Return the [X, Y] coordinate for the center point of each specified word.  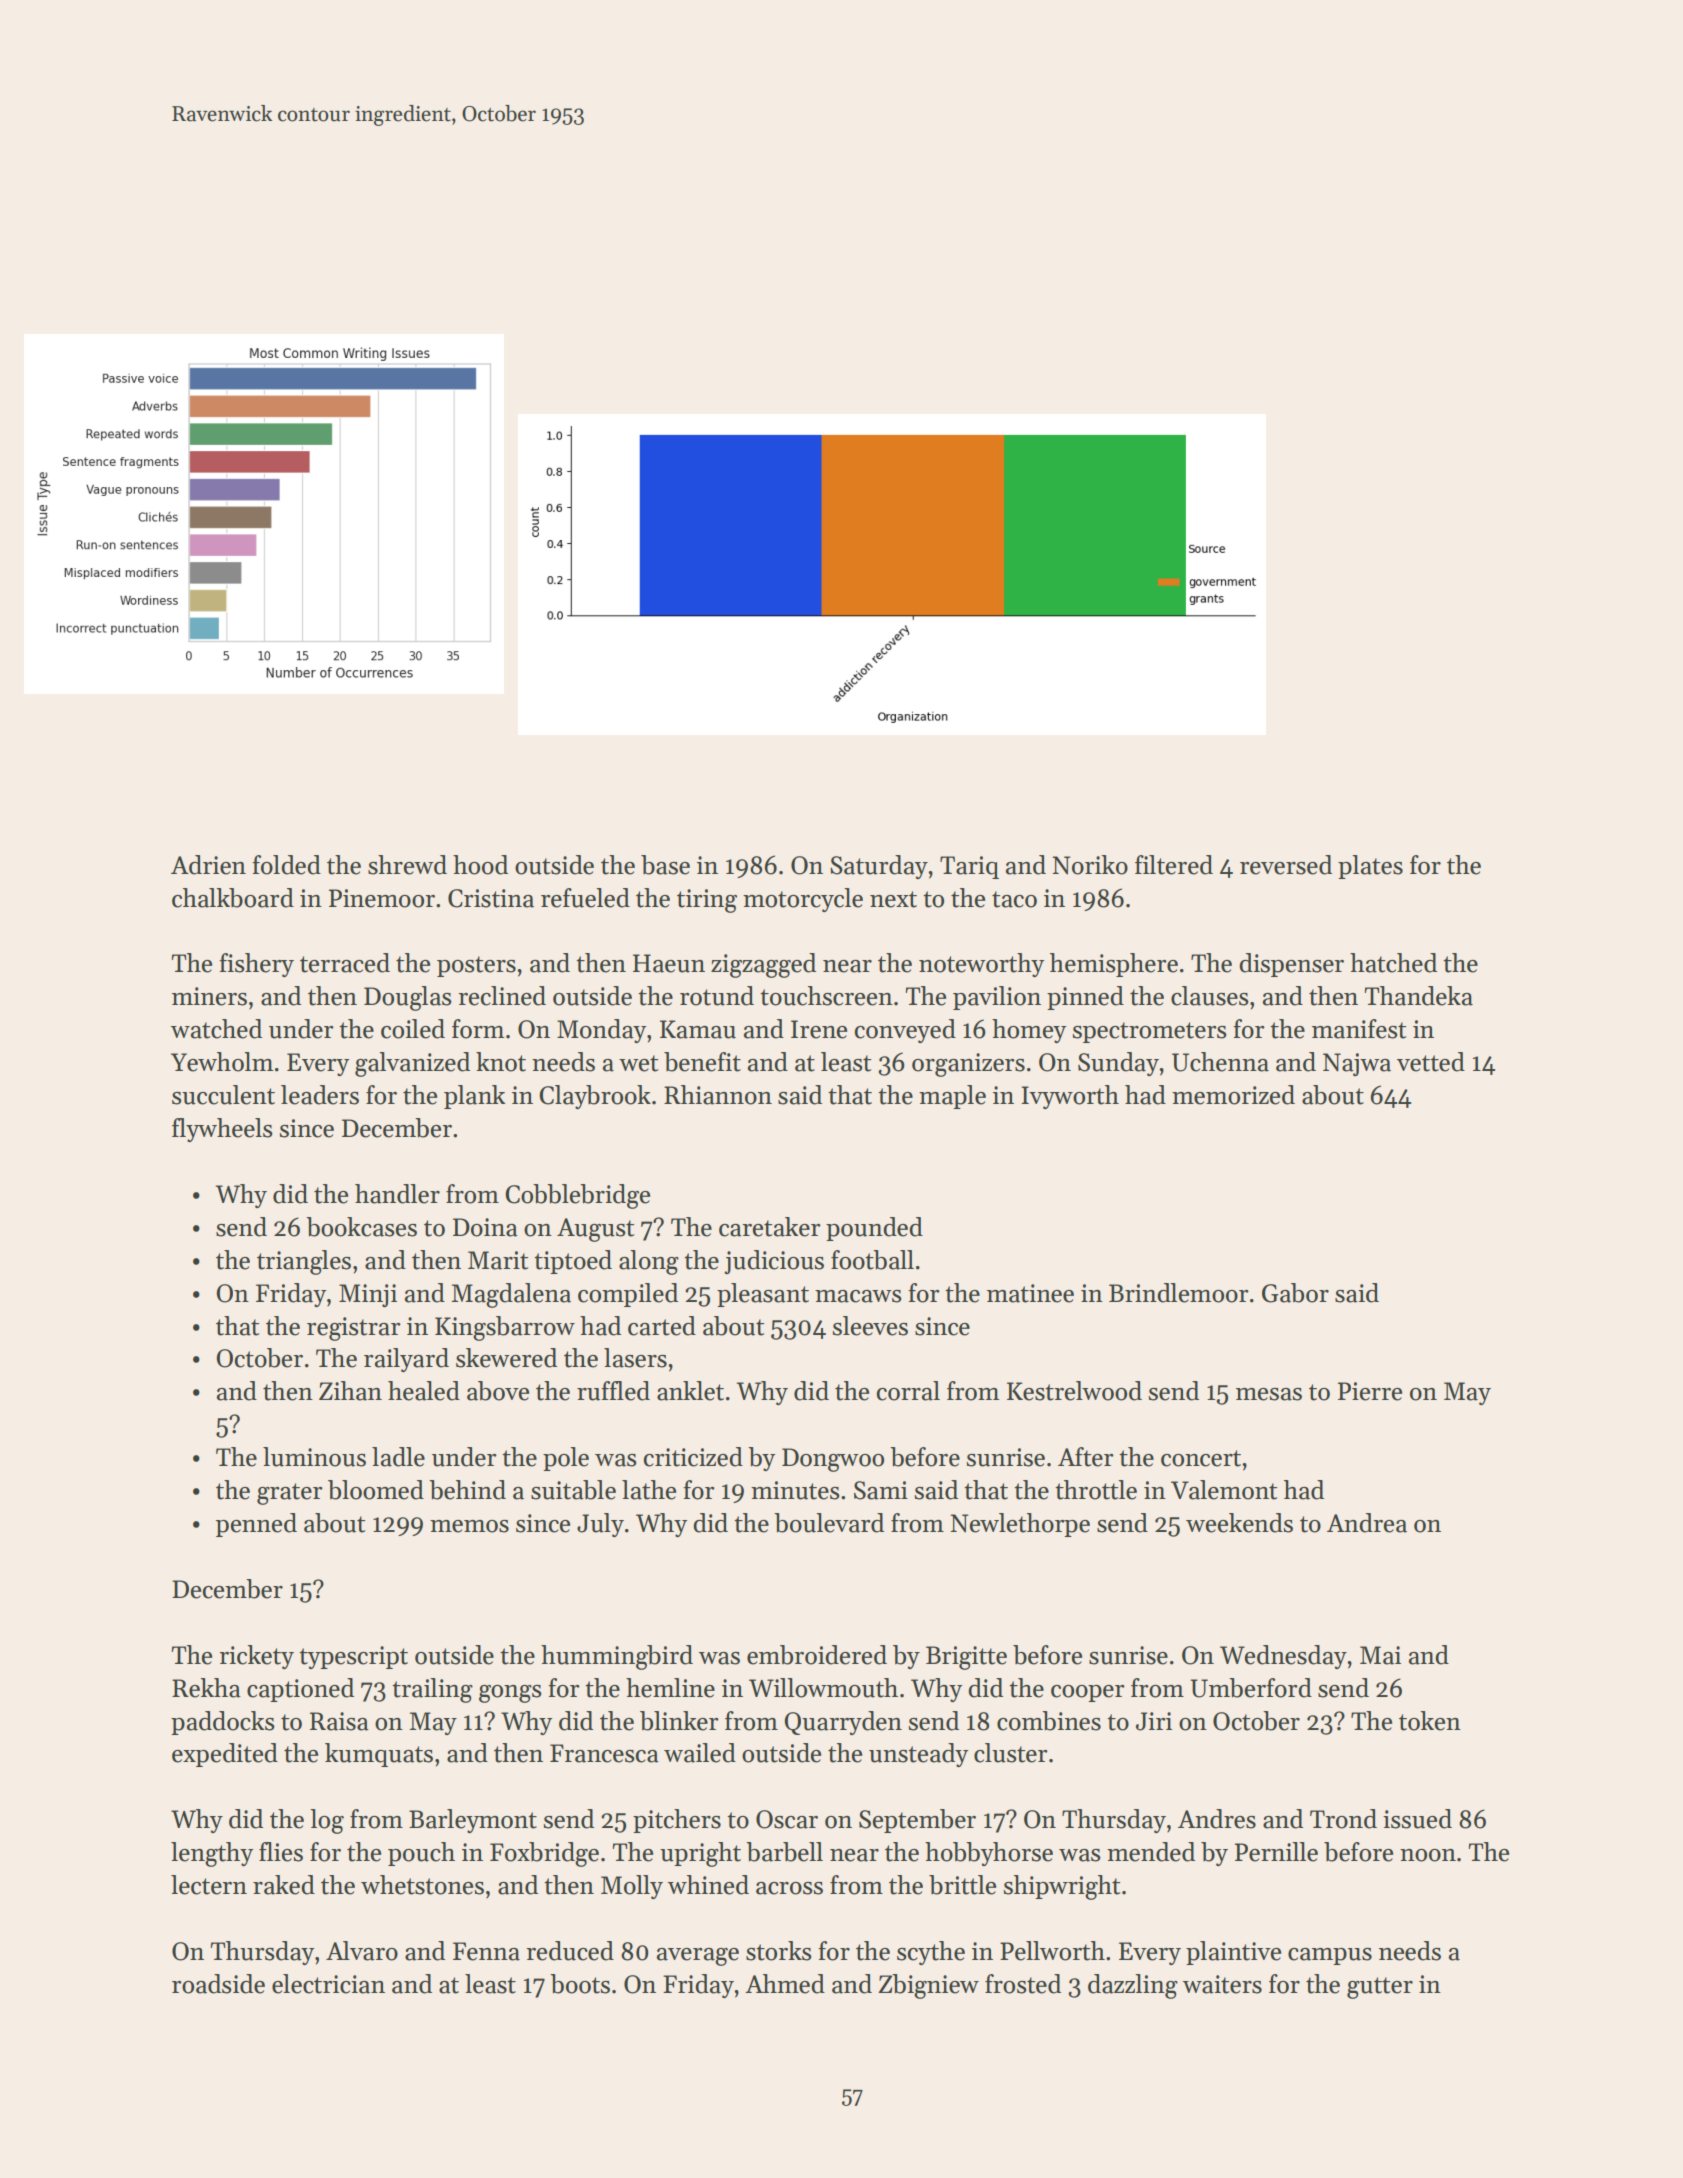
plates [1370, 867]
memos [469, 1526]
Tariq [969, 867]
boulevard [829, 1523]
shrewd [407, 865]
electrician [328, 1984]
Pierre [1370, 1391]
